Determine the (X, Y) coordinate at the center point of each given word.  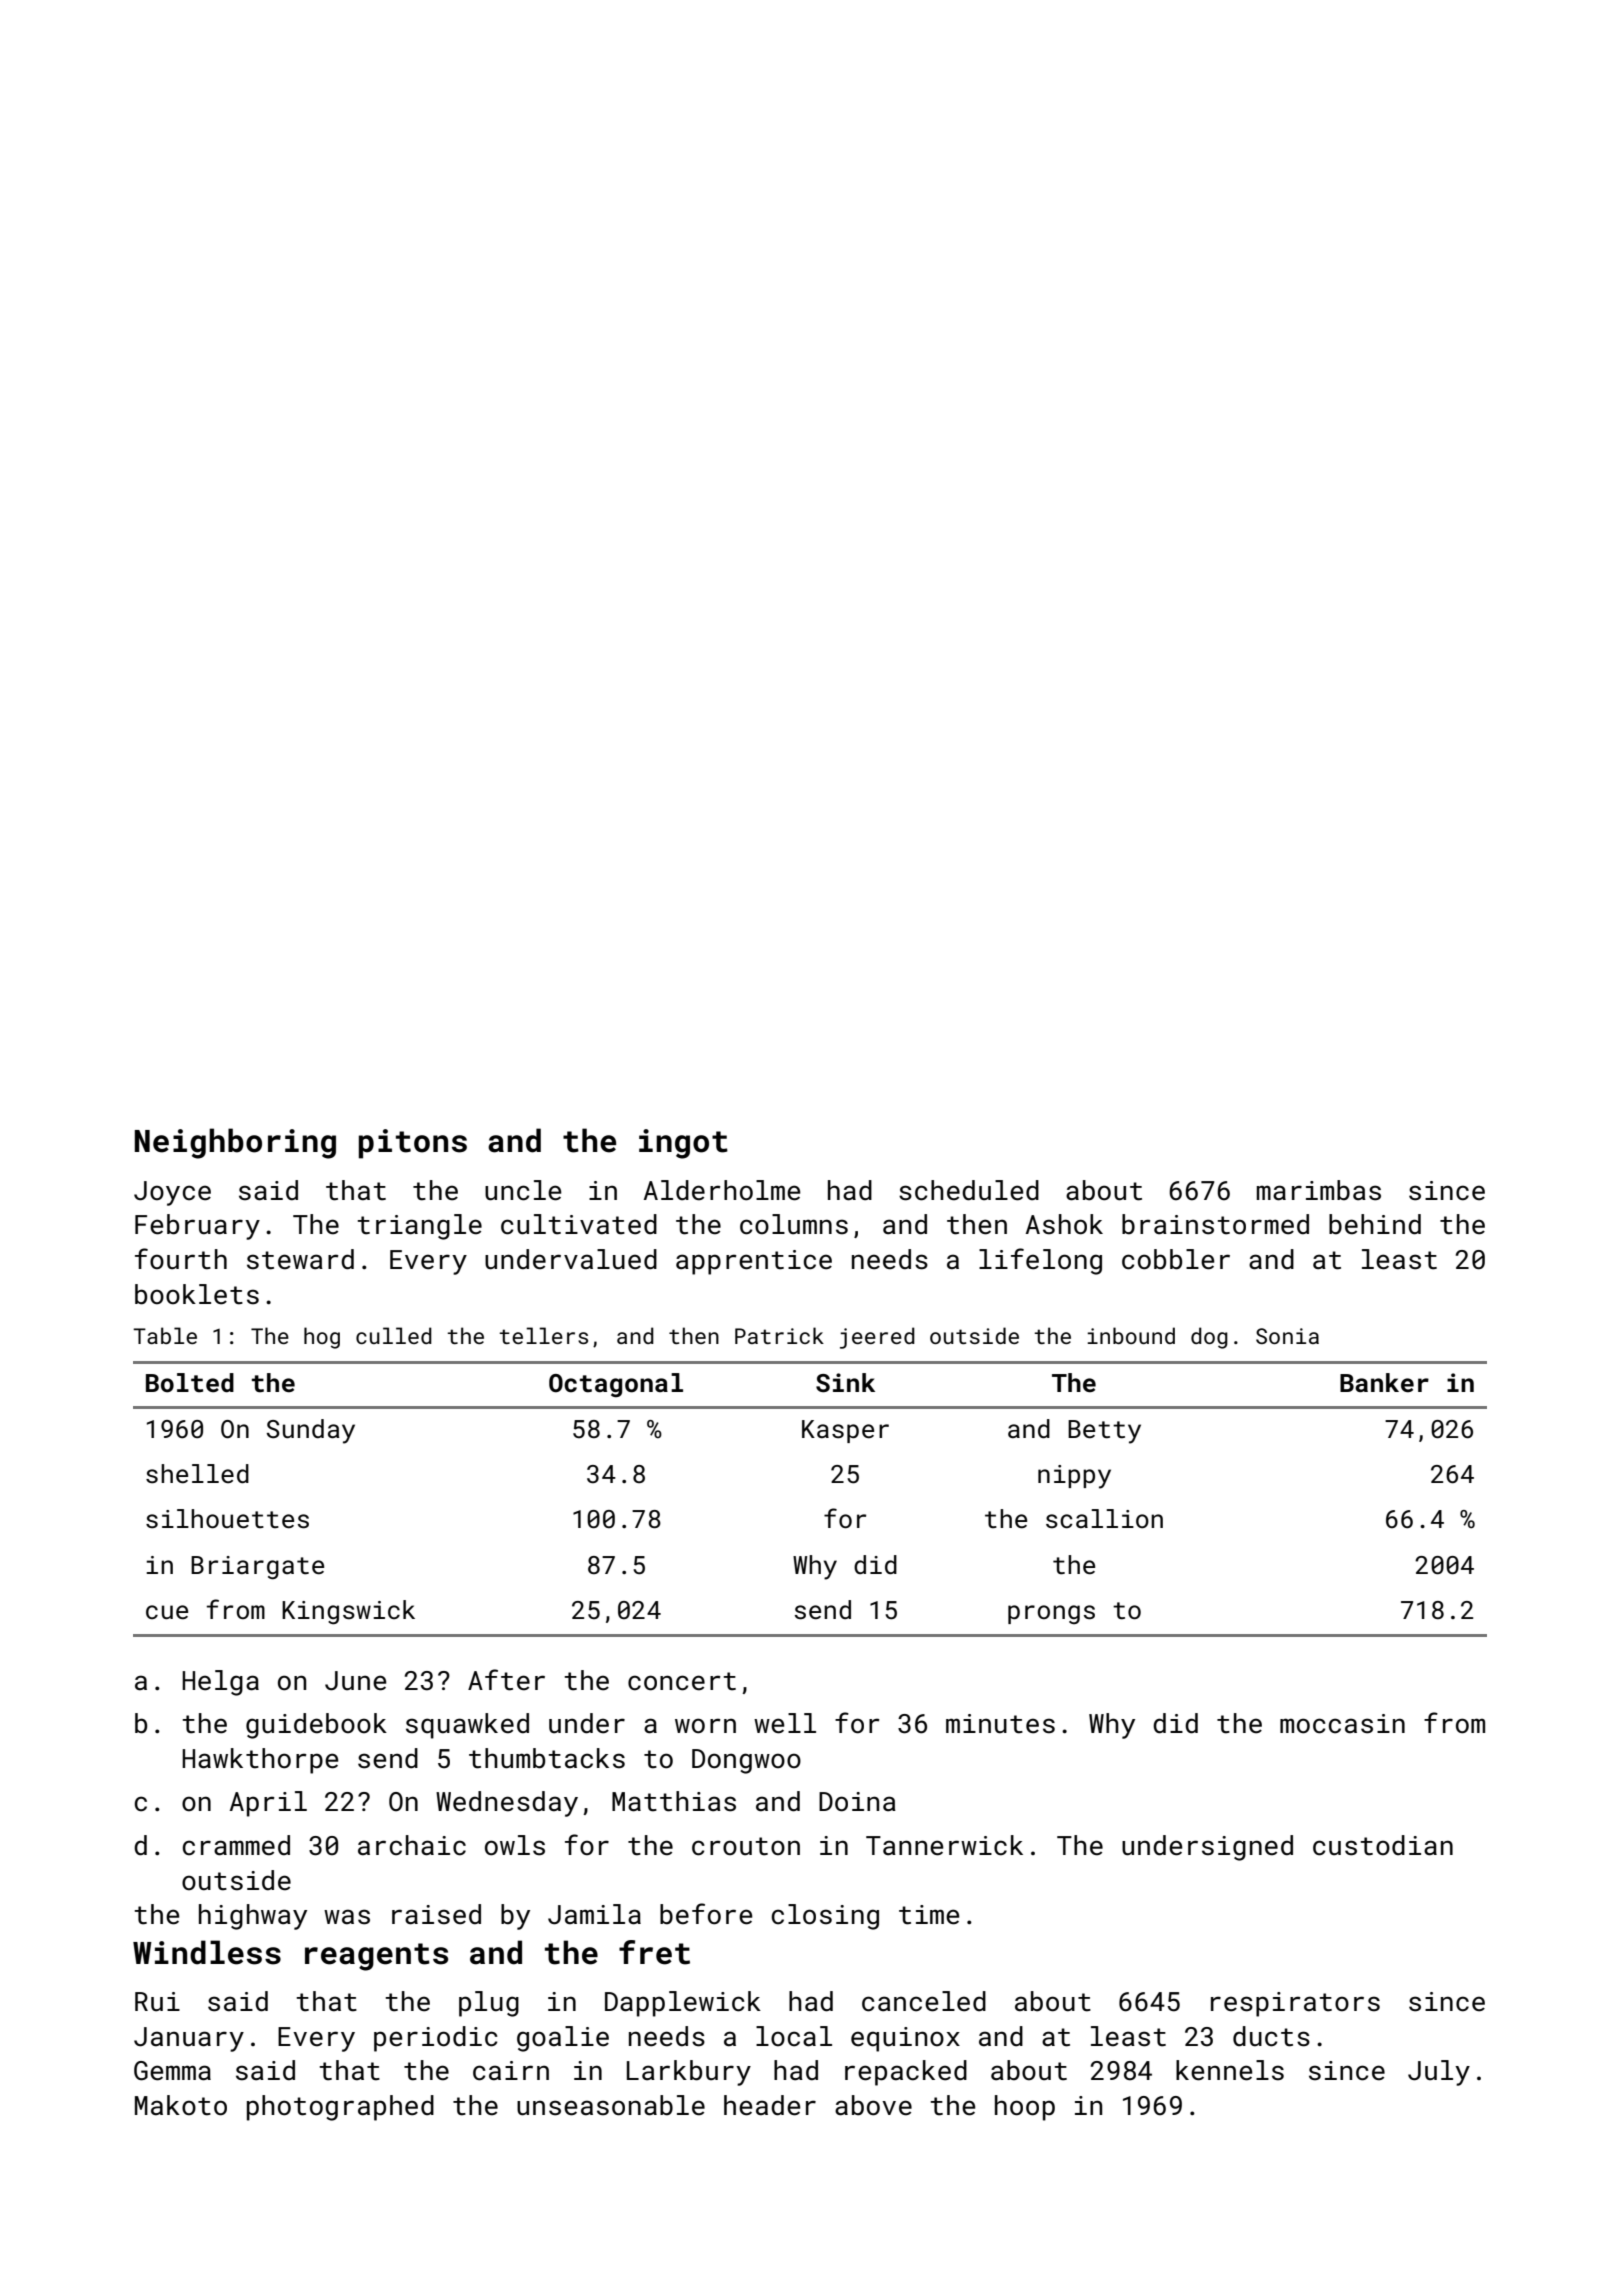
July (1439, 2073)
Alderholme (722, 1190)
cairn (511, 2071)
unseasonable (611, 2105)
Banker (1384, 1382)
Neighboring (235, 1143)
